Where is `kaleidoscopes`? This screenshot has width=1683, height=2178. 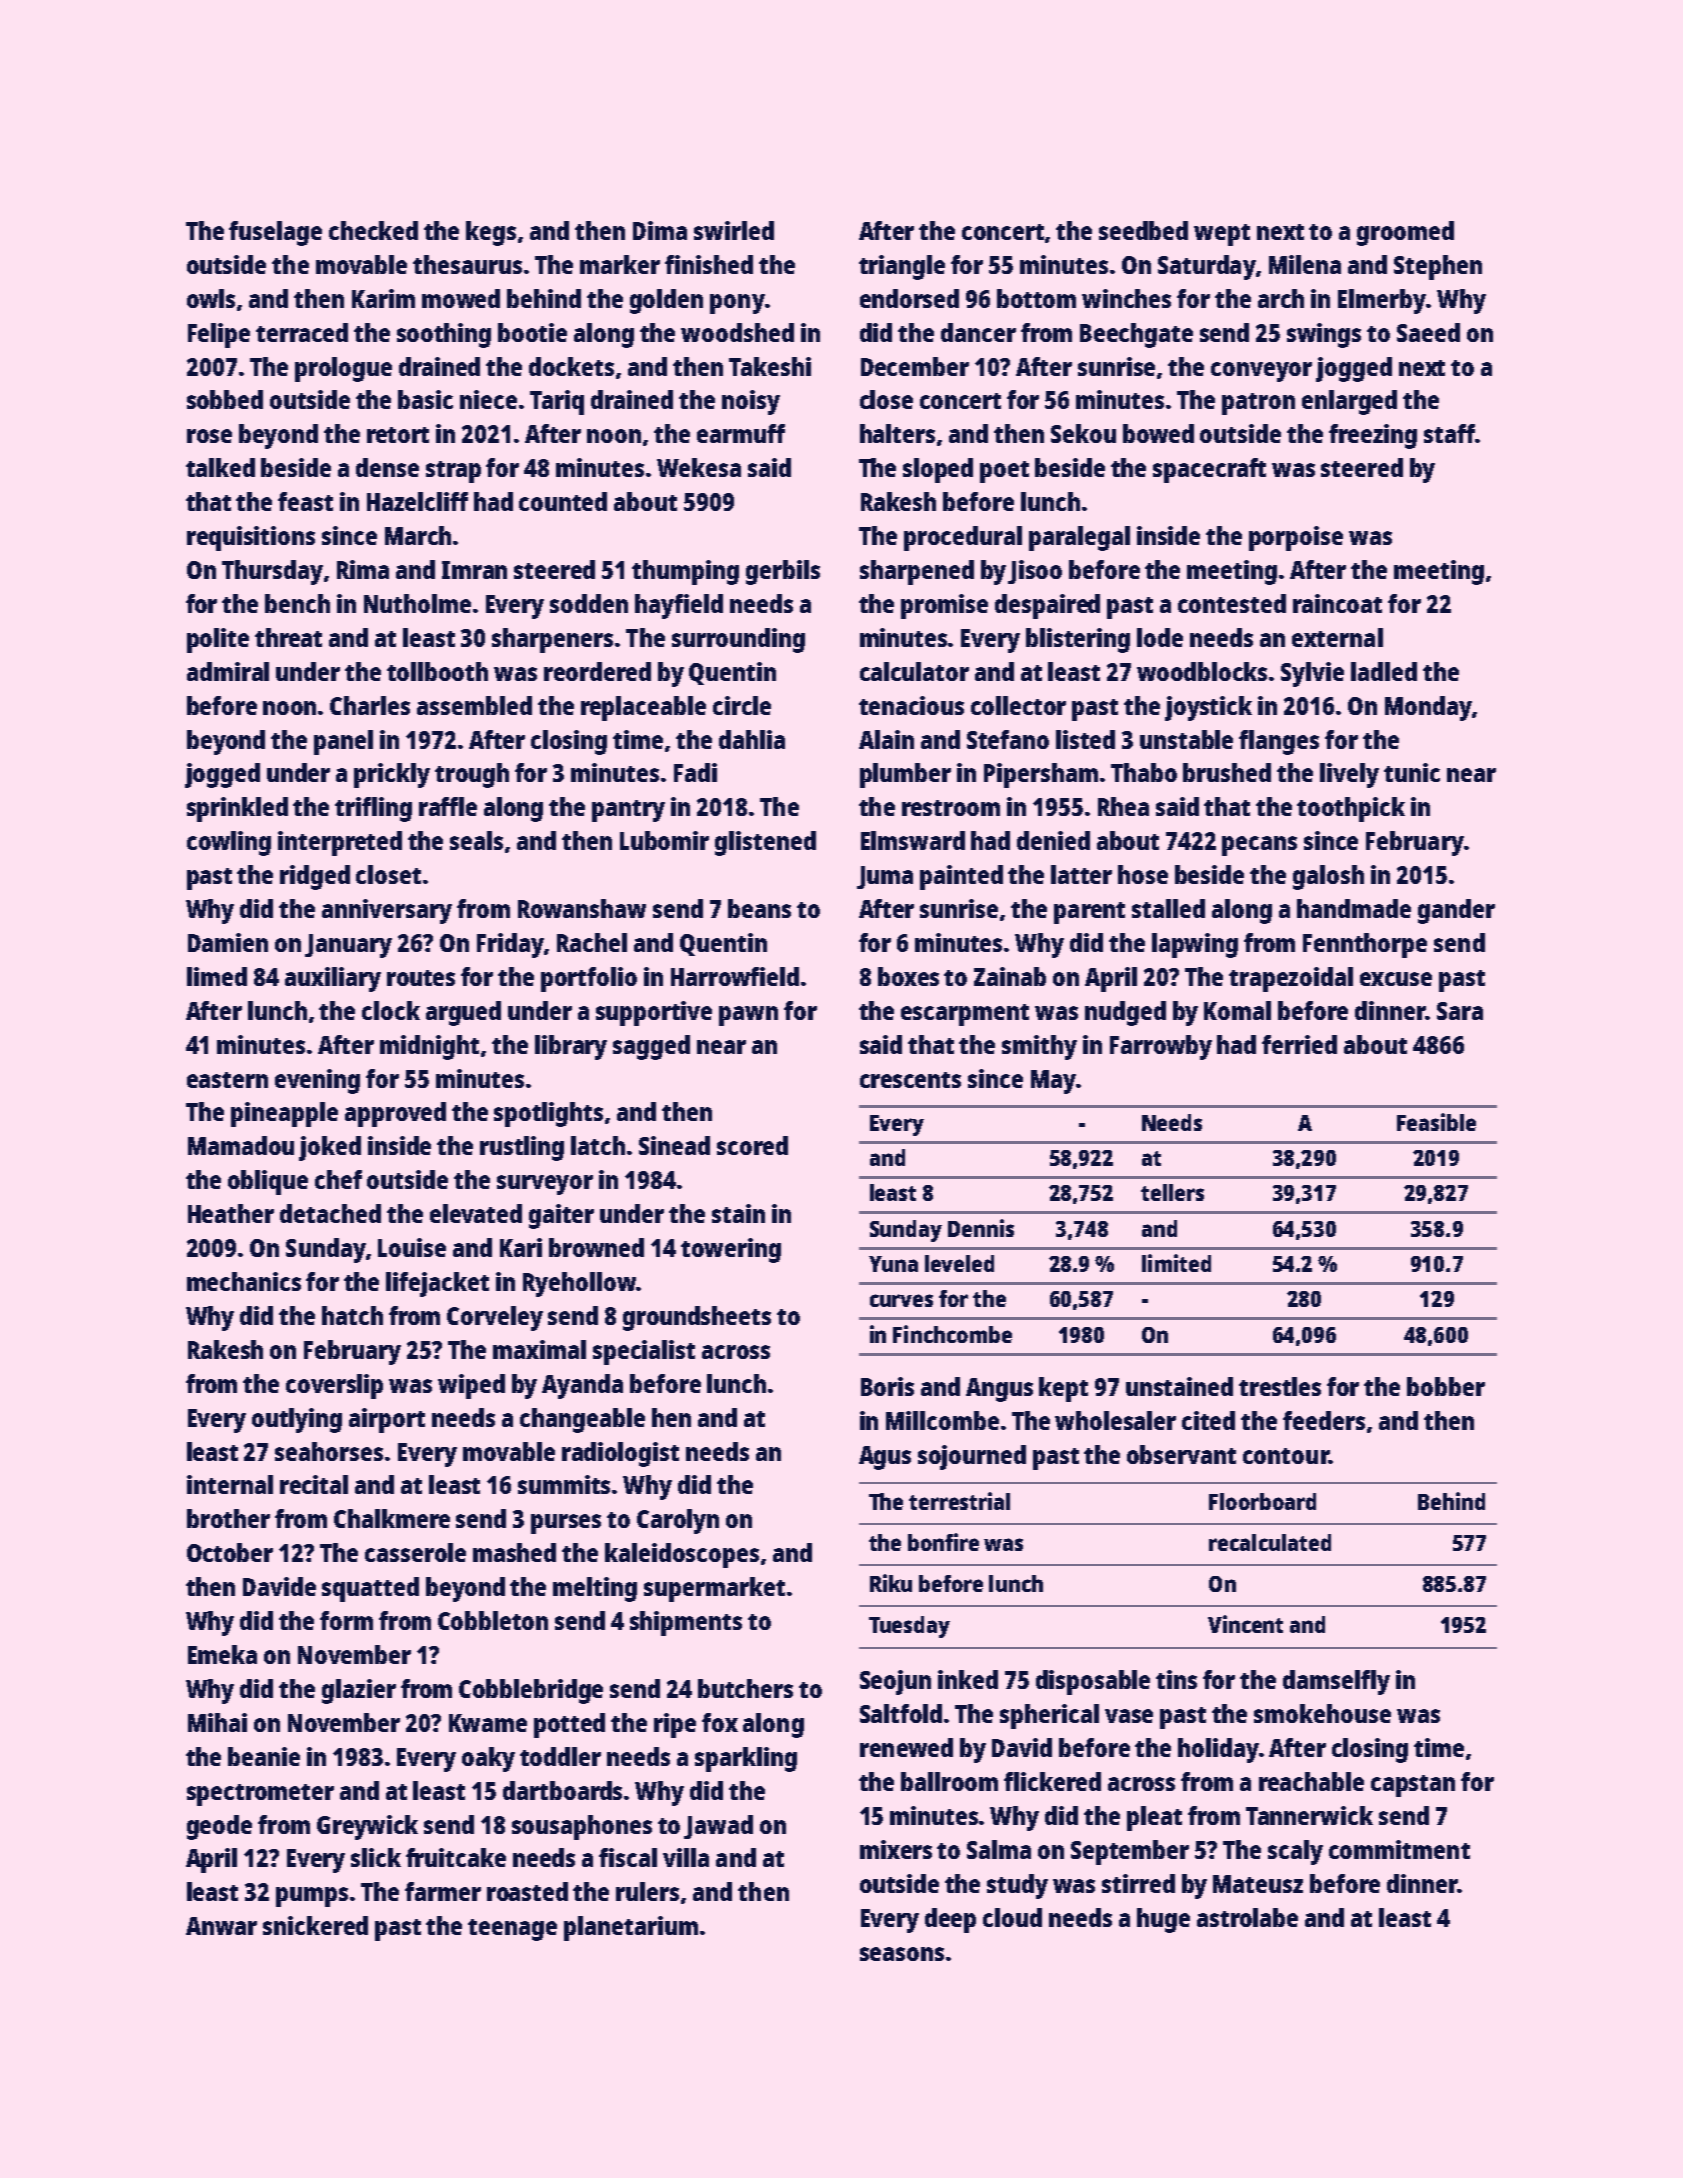
kaleidoscopes is located at coordinates (682, 1555).
